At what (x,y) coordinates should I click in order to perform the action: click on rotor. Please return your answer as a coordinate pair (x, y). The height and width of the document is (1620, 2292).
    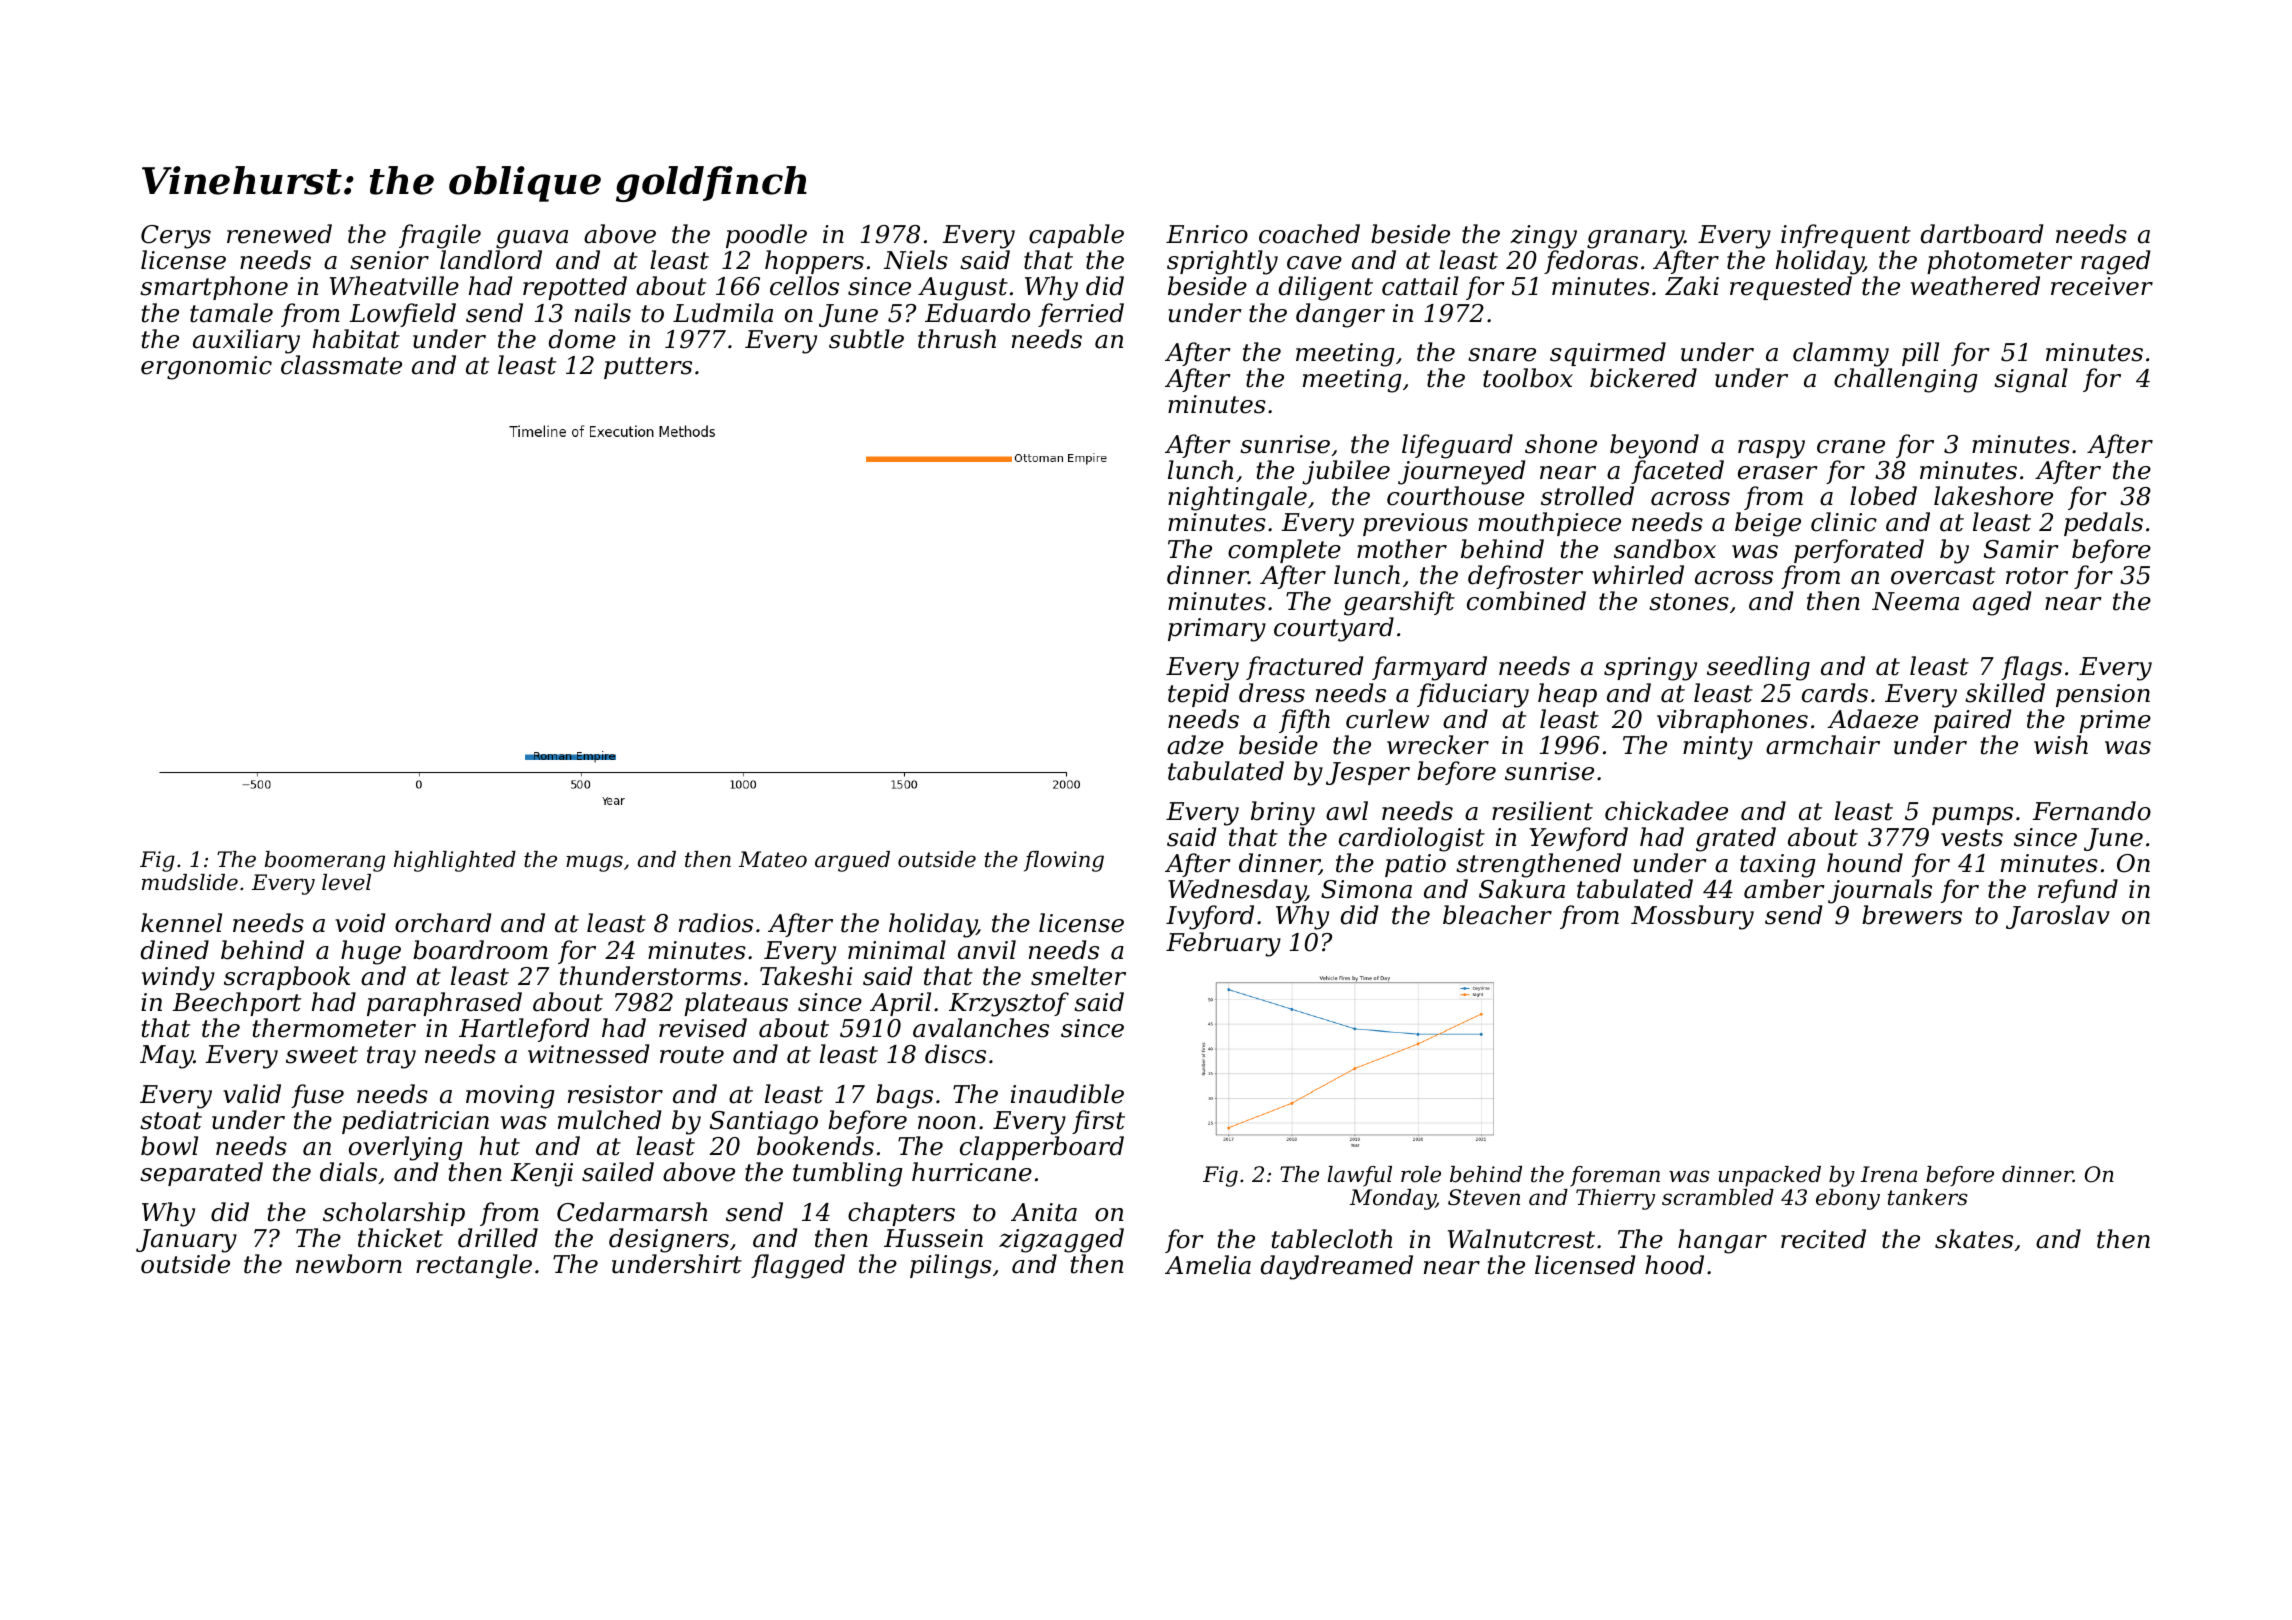
    Looking at the image, I should click on (2037, 576).
